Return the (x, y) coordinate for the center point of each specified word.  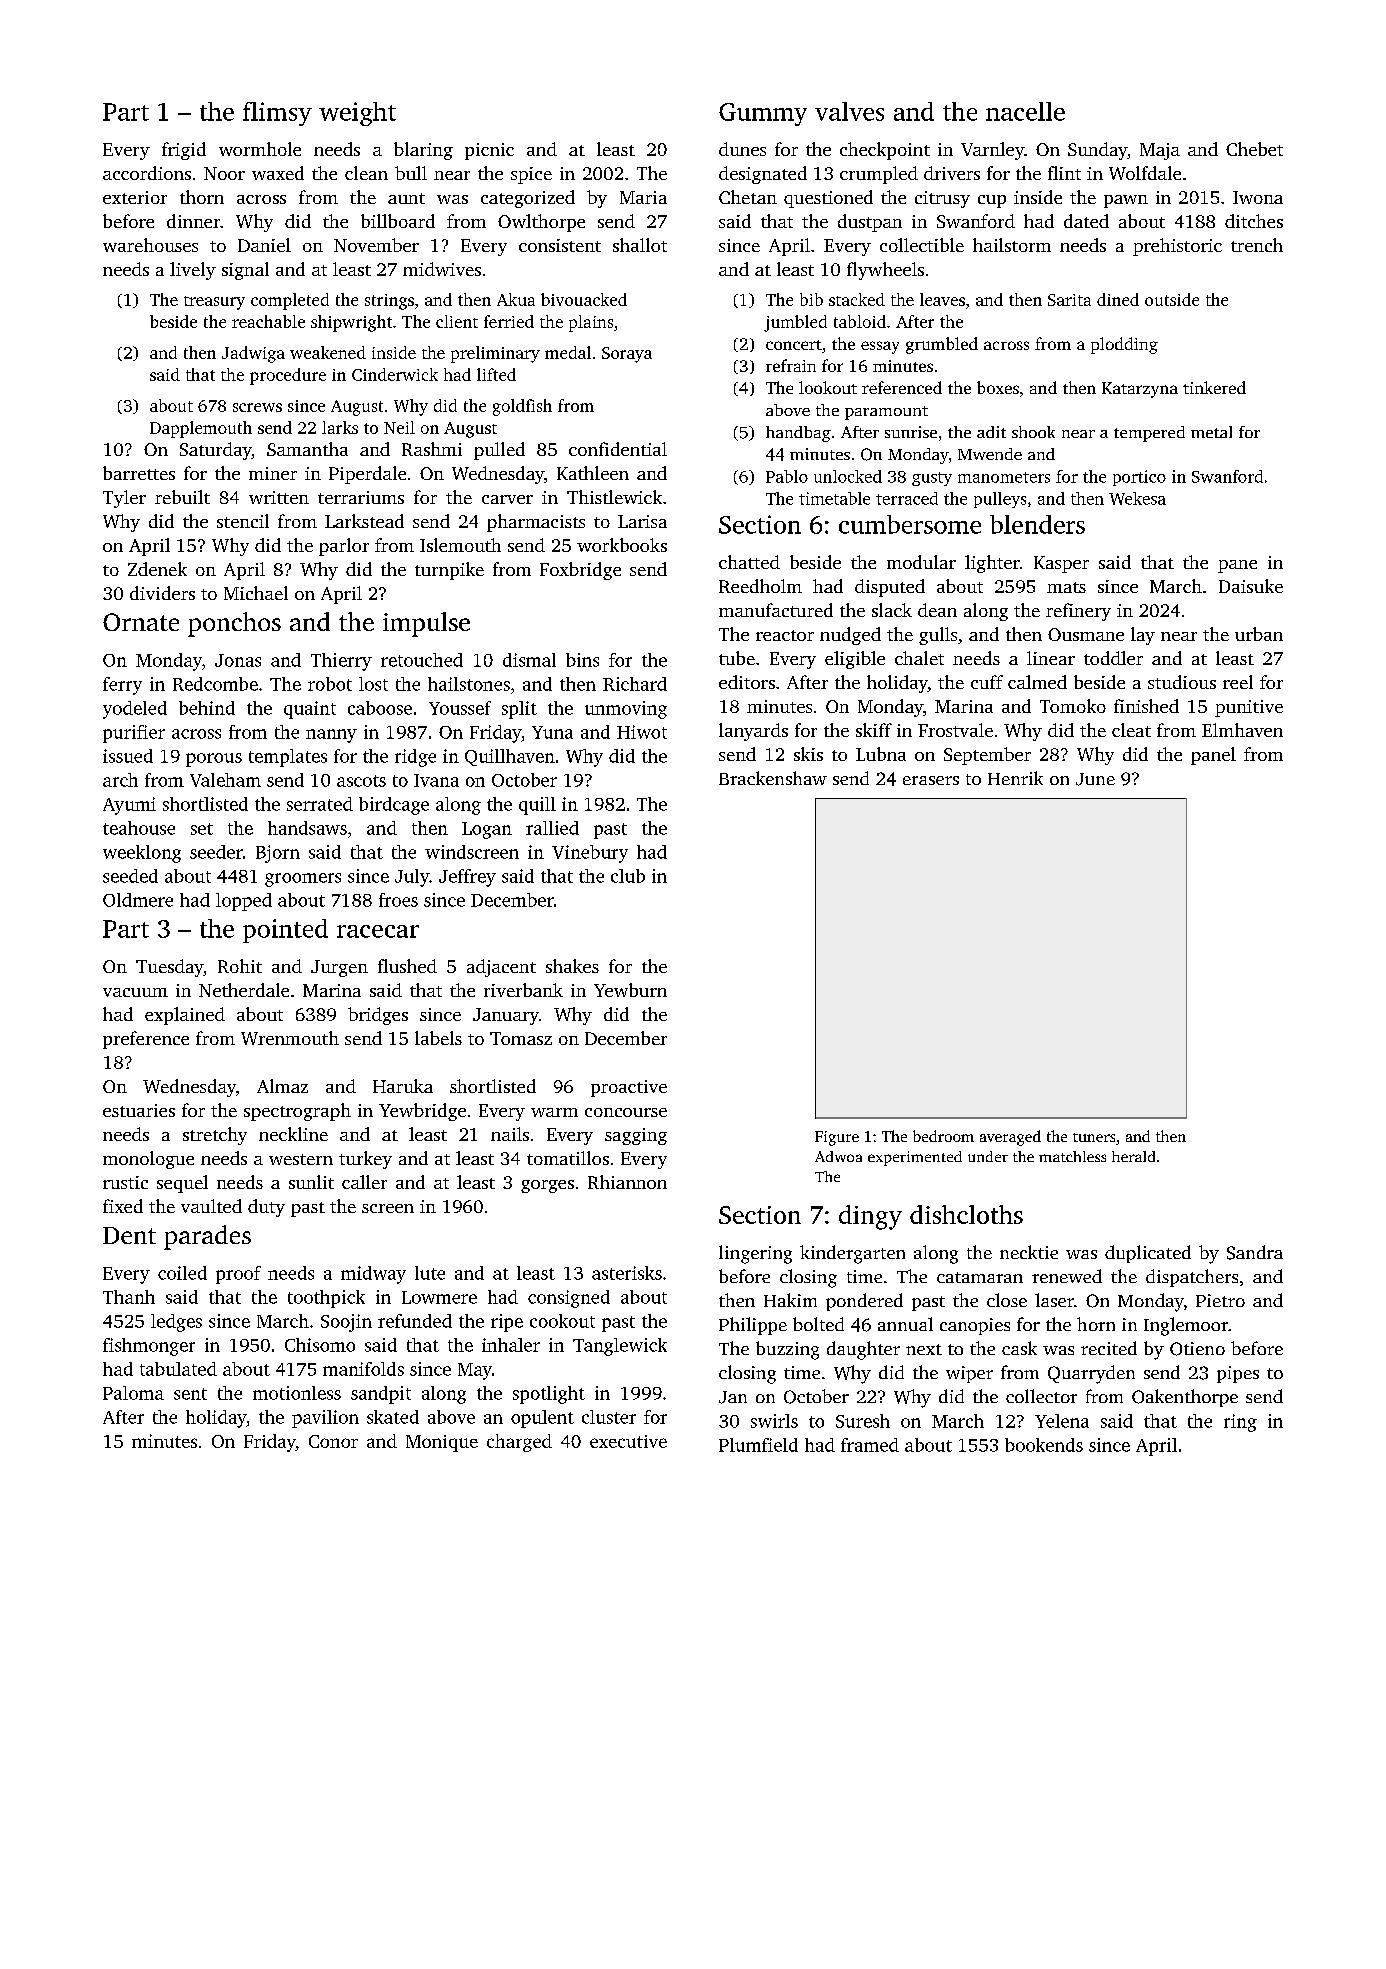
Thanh (129, 1297)
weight (357, 114)
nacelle (1025, 111)
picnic (489, 151)
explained (185, 1016)
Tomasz (521, 1038)
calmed (1037, 682)
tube (737, 658)
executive (628, 1441)
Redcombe (215, 684)
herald (1133, 1156)
